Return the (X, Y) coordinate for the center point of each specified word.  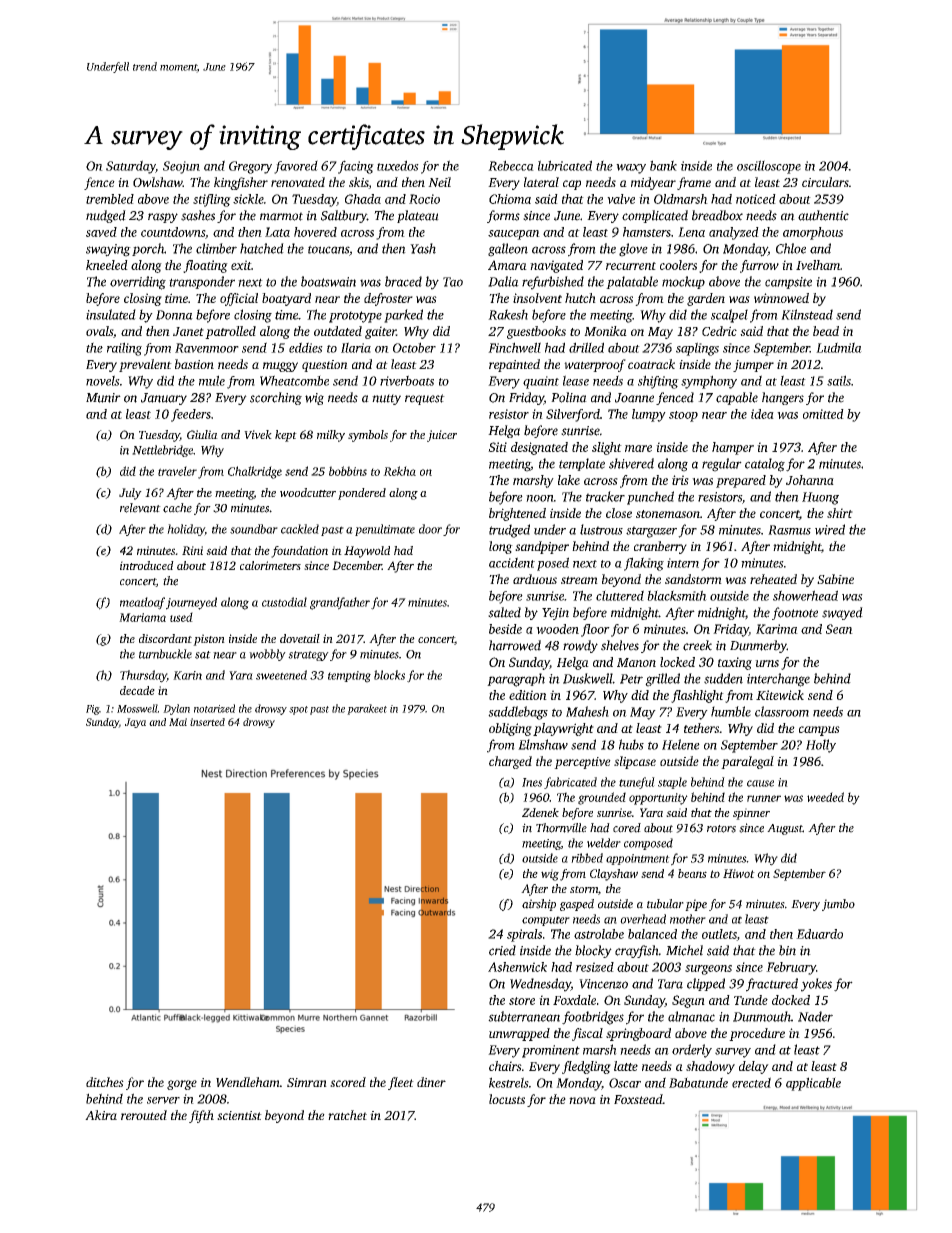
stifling (212, 200)
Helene (681, 744)
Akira (101, 1115)
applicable (813, 1084)
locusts (507, 1099)
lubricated (565, 165)
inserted (207, 722)
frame (694, 183)
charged (510, 762)
